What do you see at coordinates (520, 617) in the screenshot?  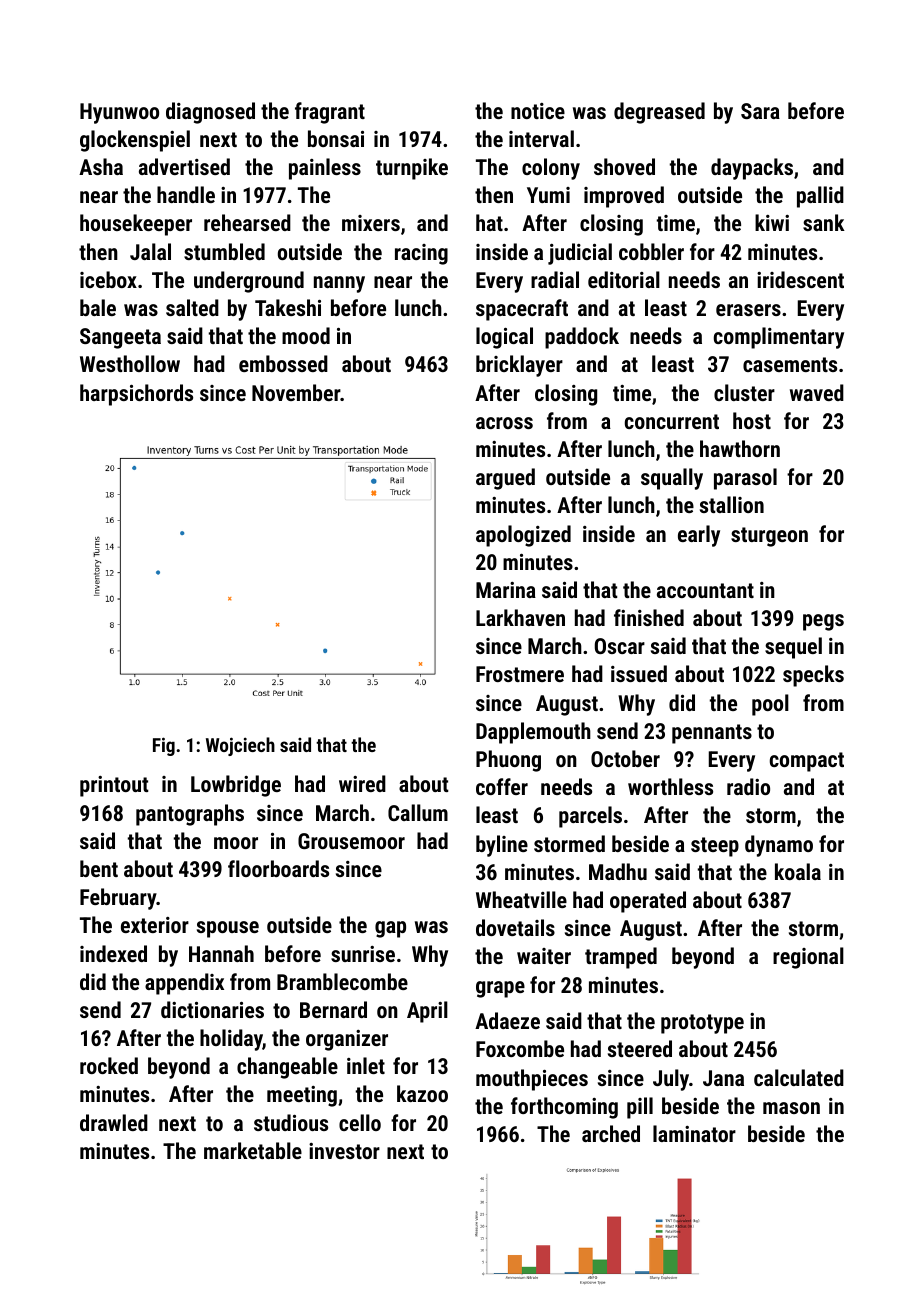 I see `Larkhaven` at bounding box center [520, 617].
